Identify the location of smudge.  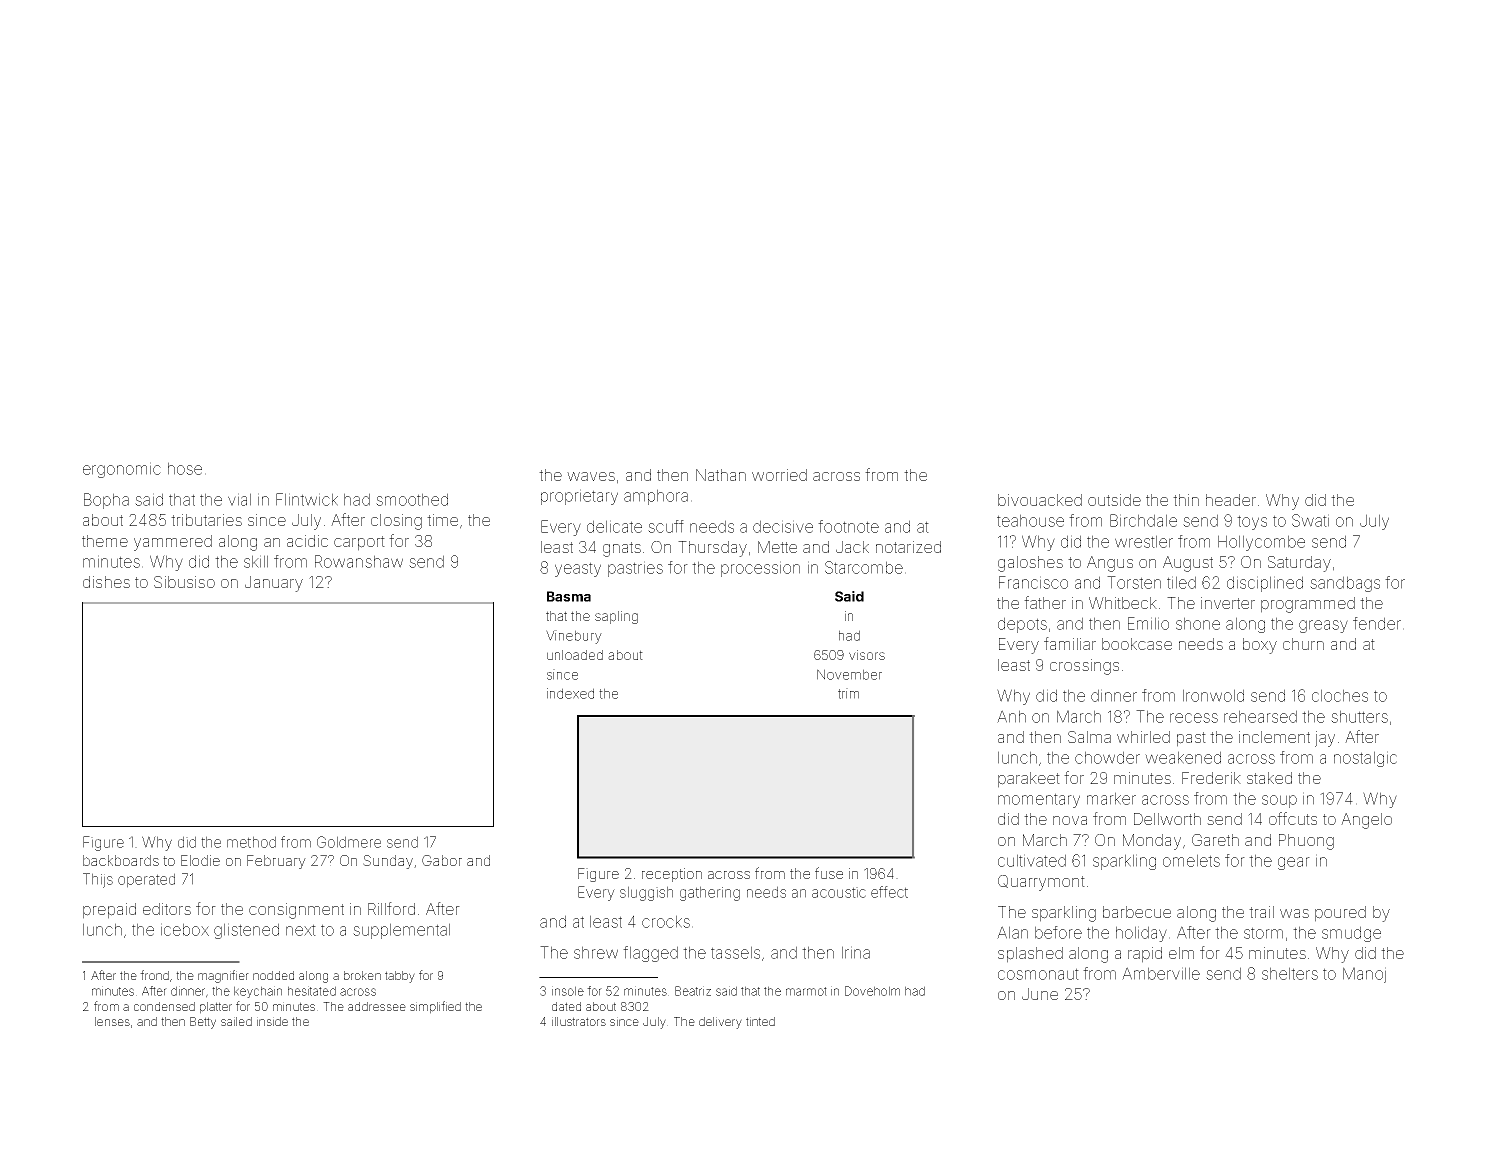
(1351, 934).
